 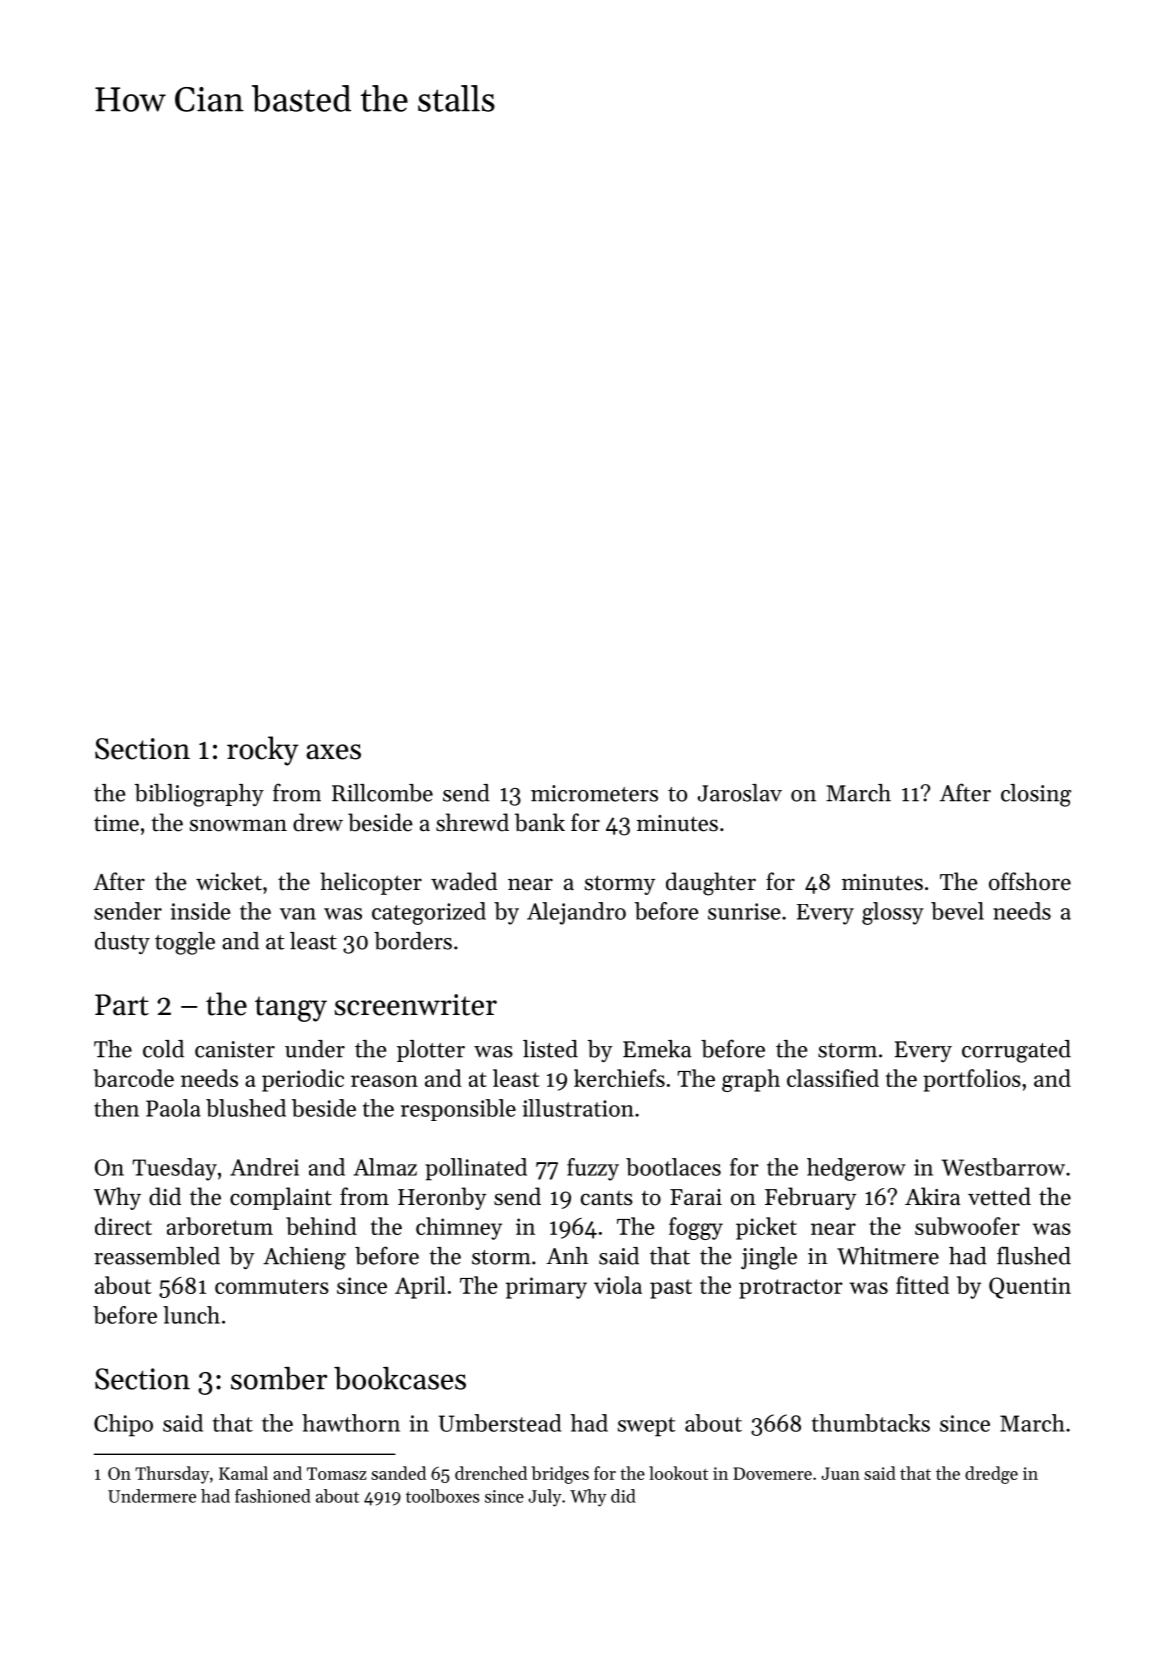 I want to click on Jaroslav, so click(x=740, y=793).
